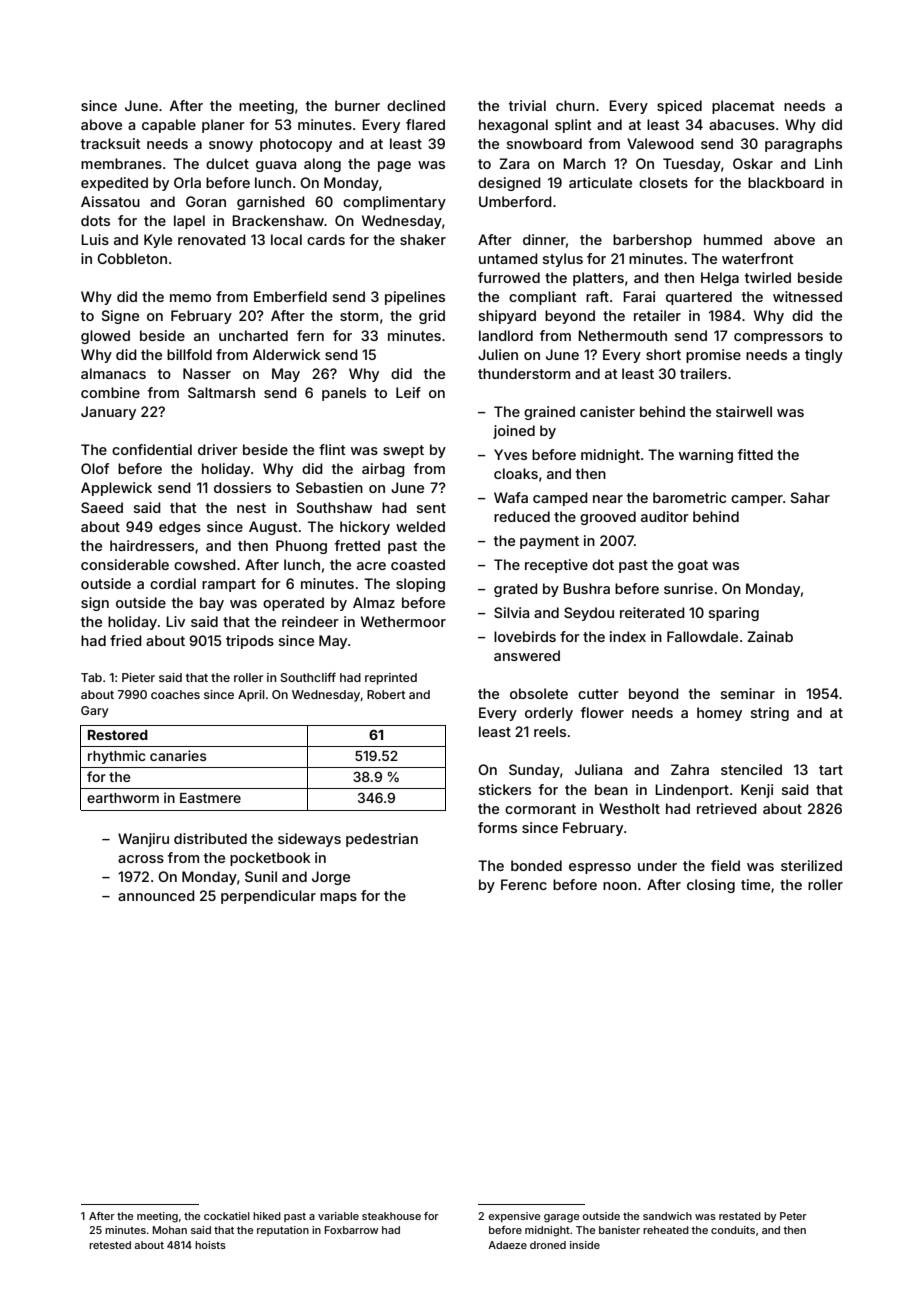 The width and height of the screenshot is (924, 1308). Describe the element at coordinates (497, 827) in the screenshot. I see `forms` at that location.
